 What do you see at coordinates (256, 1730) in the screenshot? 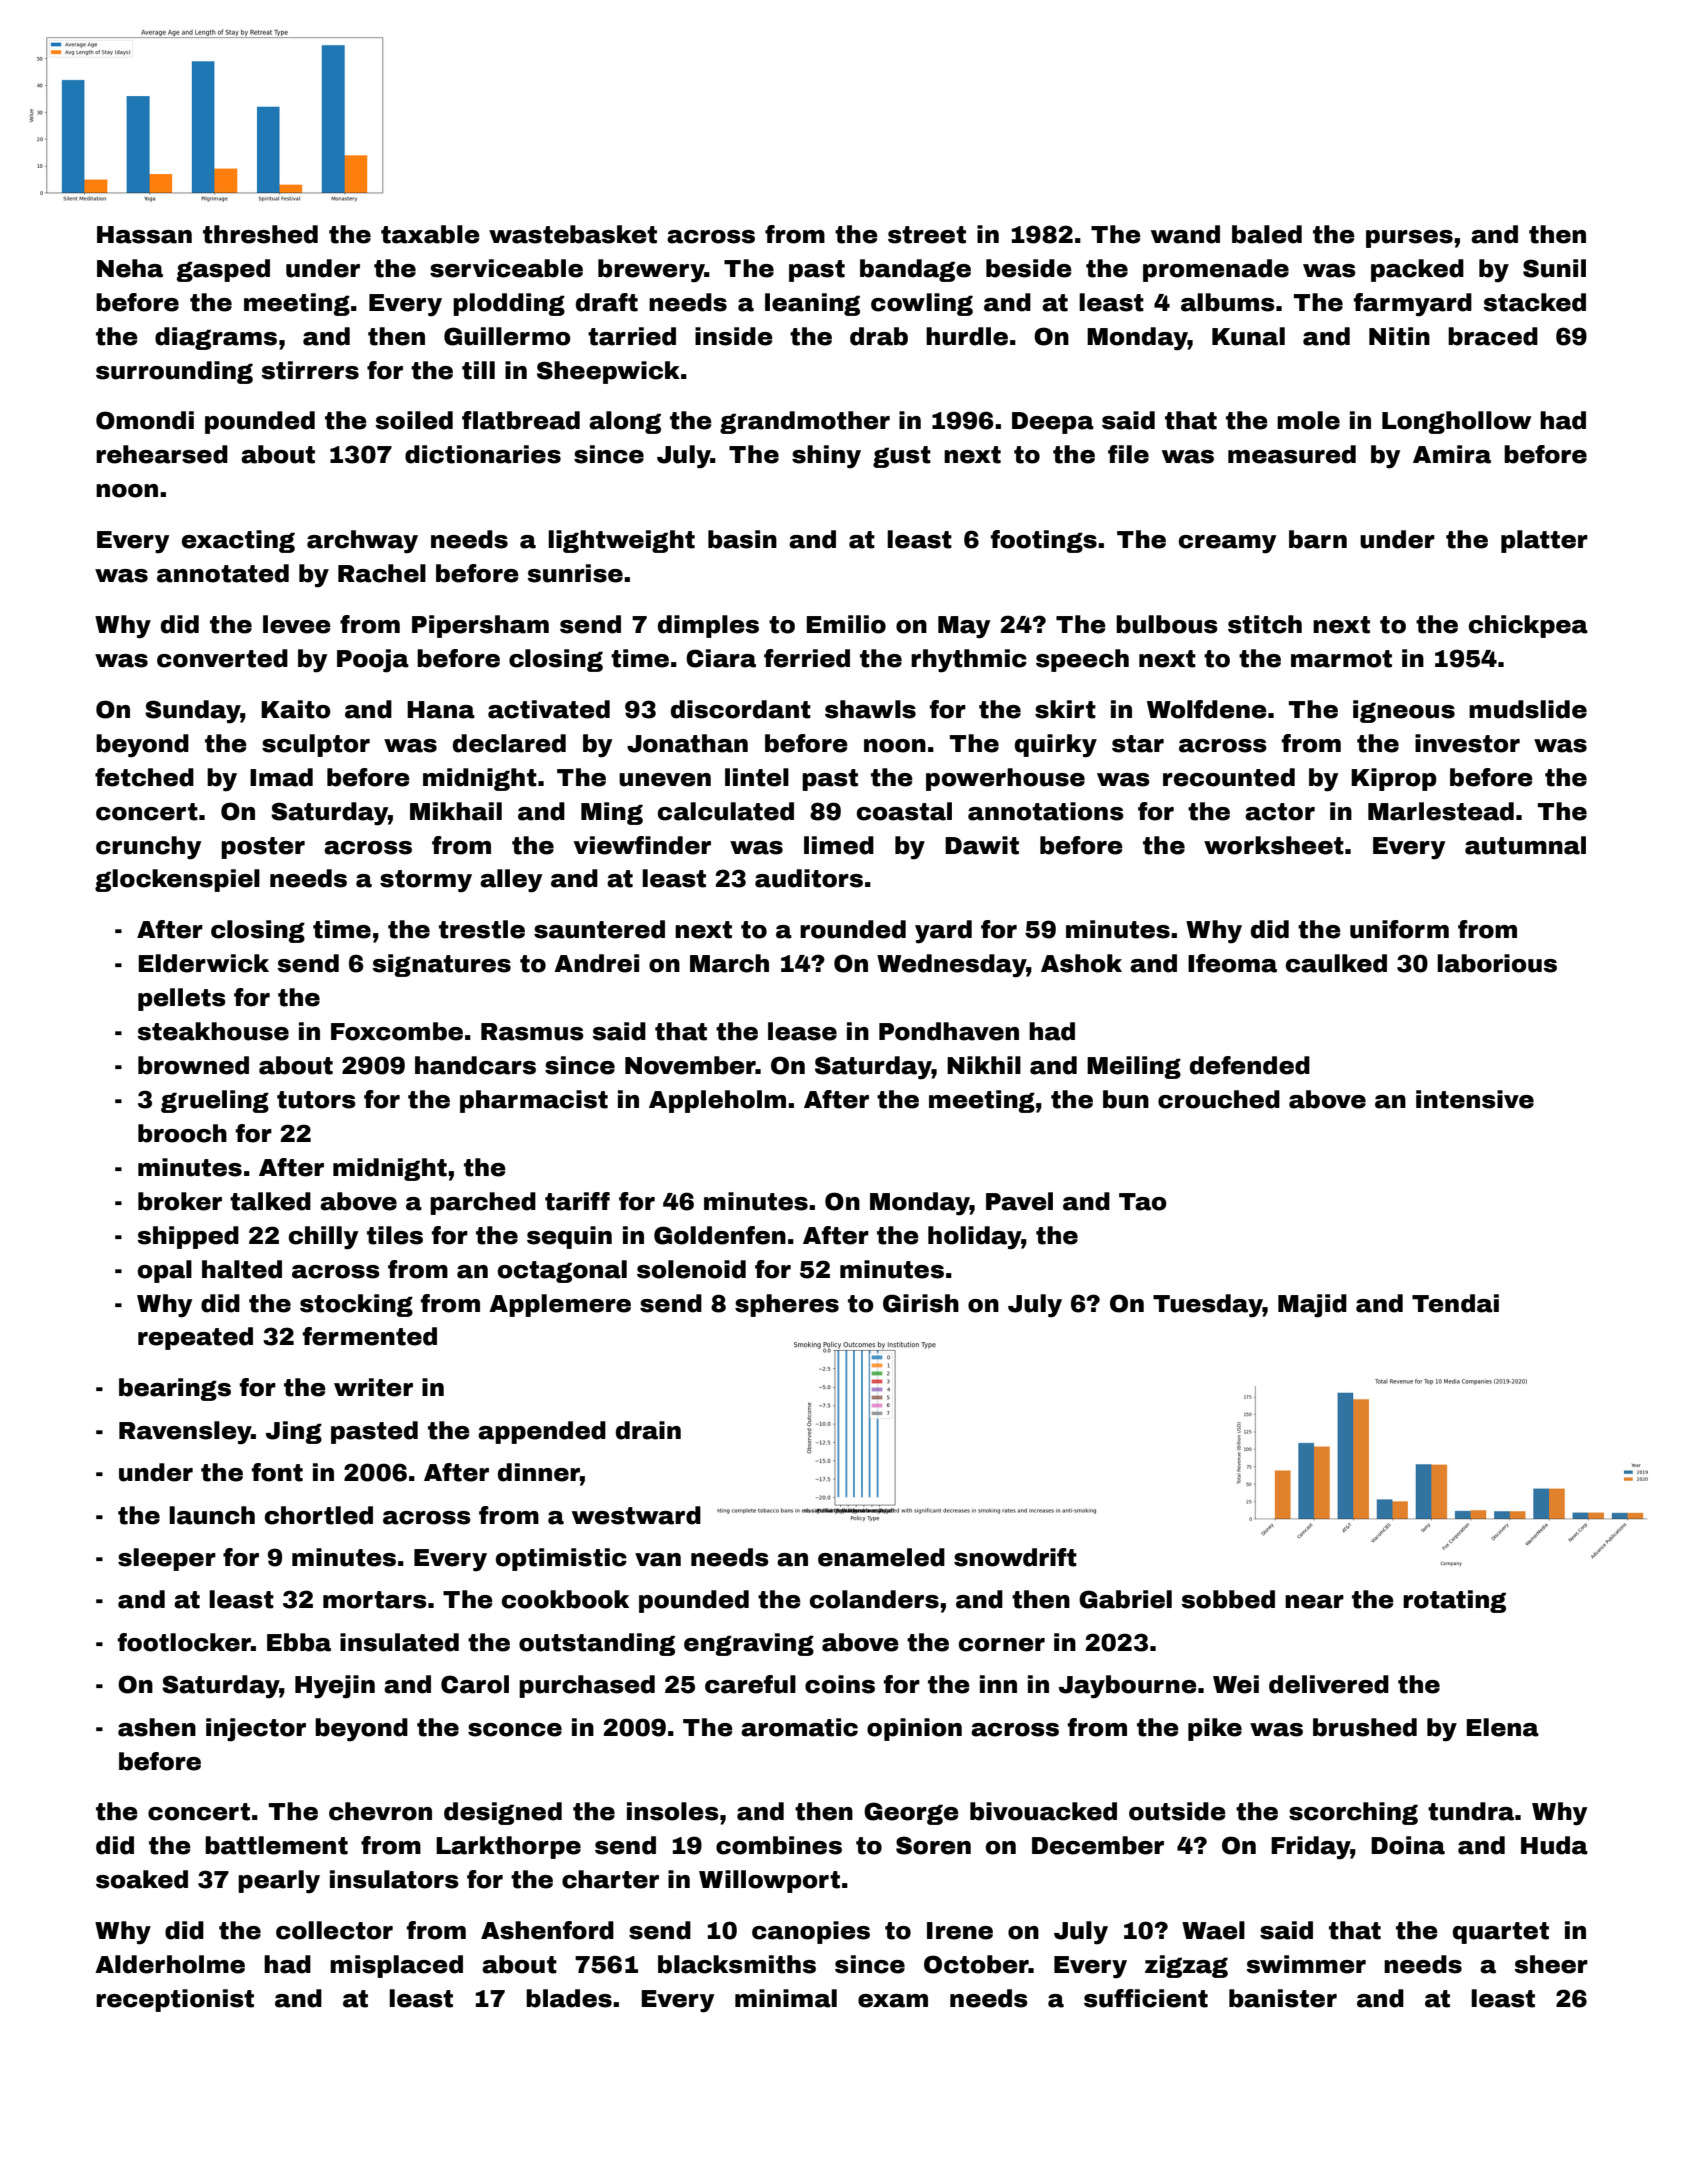
I see `injector` at bounding box center [256, 1730].
